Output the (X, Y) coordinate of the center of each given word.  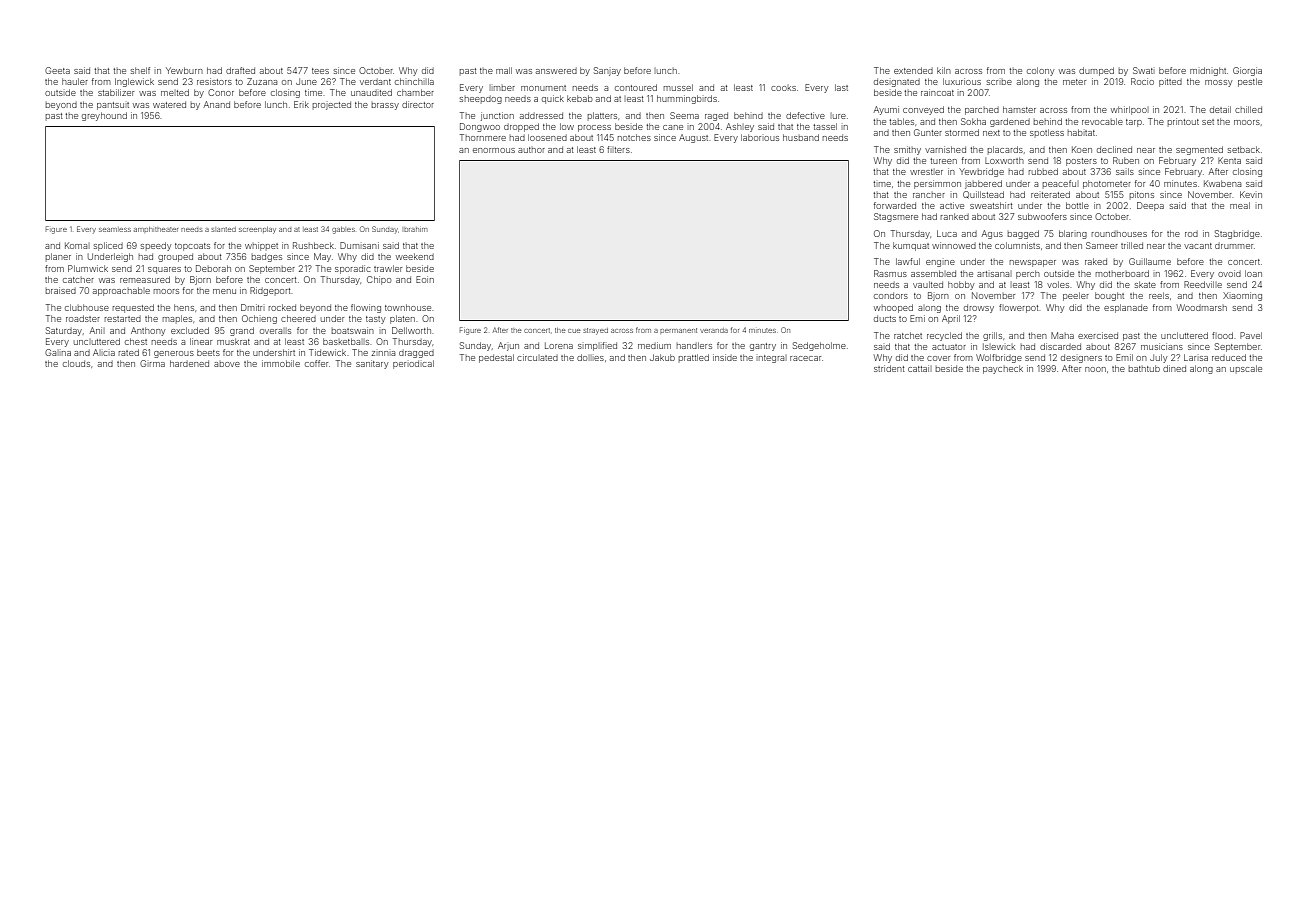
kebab (580, 98)
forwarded (895, 205)
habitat (1081, 132)
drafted (240, 70)
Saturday (64, 331)
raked (1096, 261)
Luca (947, 233)
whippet (261, 246)
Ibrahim (415, 229)
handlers (694, 345)
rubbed (1043, 171)
